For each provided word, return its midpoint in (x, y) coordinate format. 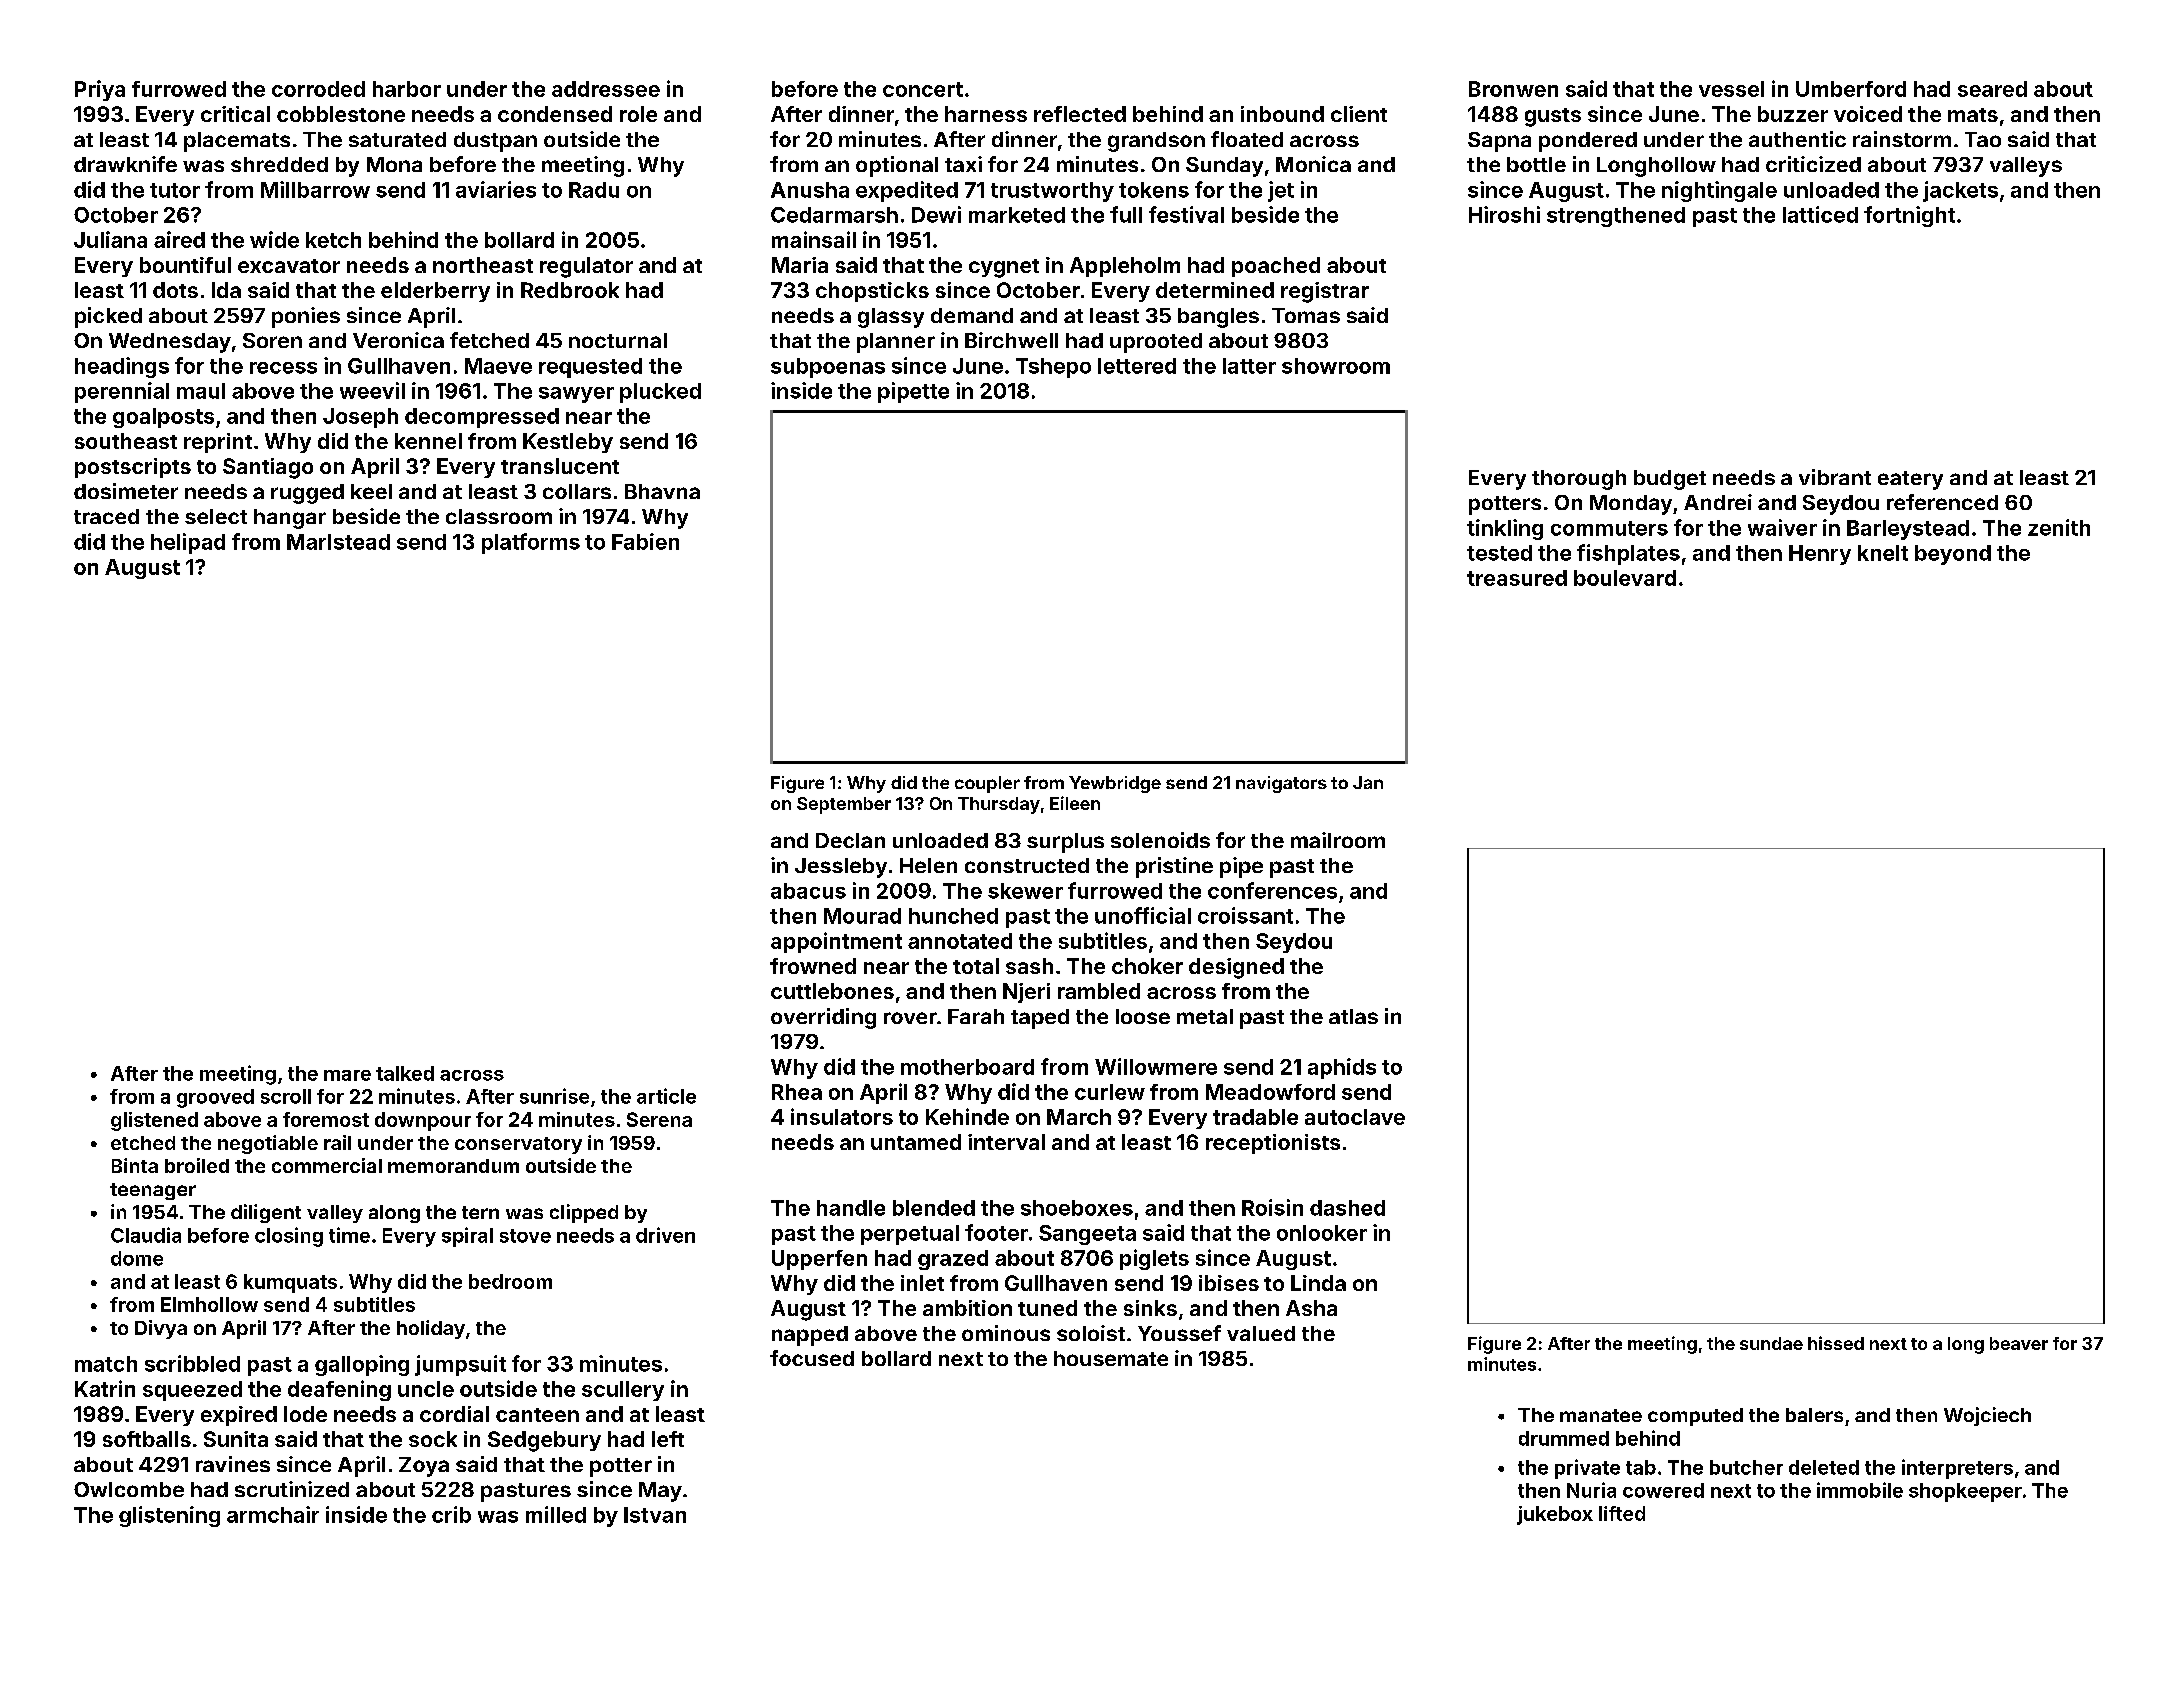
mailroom (1338, 840)
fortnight (1909, 216)
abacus (808, 891)
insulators (842, 1116)
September (844, 805)
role (638, 114)
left (668, 1439)
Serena (659, 1119)
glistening (169, 1516)
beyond (1953, 555)
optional (897, 166)
